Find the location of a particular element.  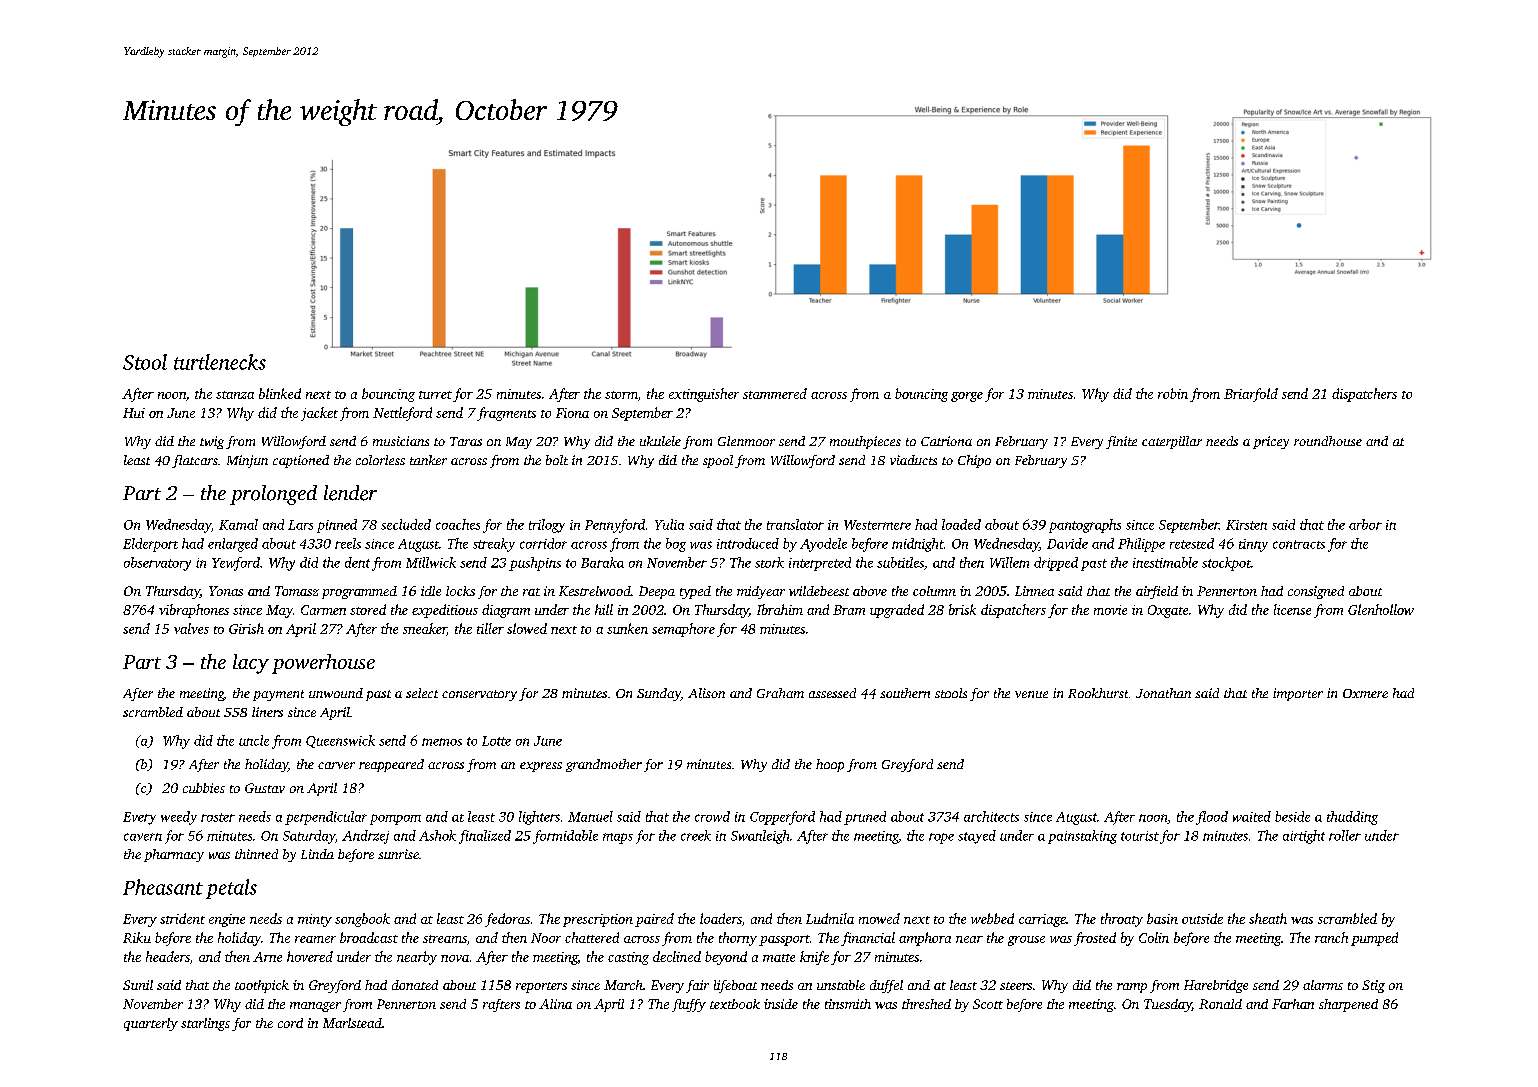

roller is located at coordinates (1345, 835).
